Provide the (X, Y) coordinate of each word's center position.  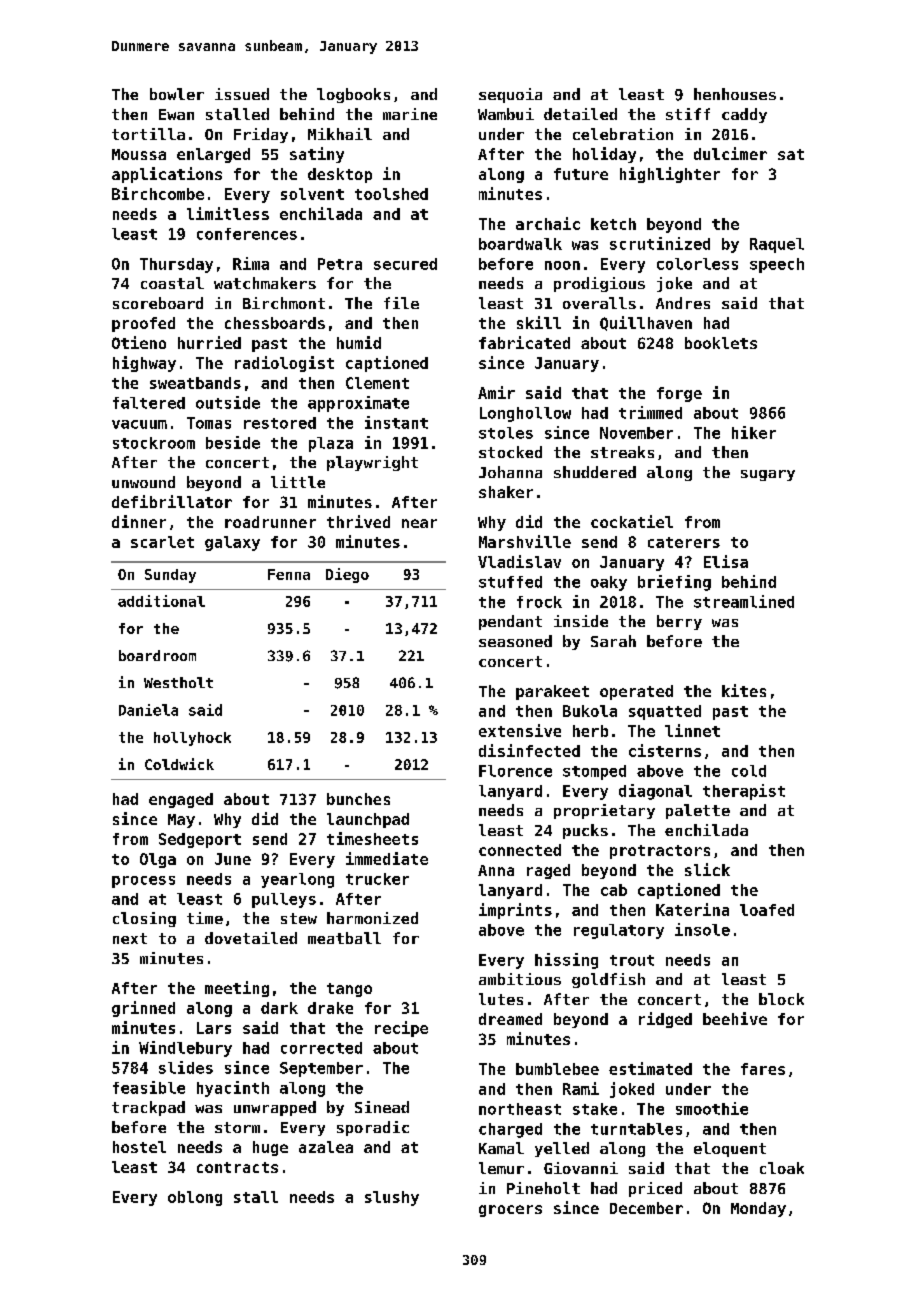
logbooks (353, 95)
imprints (515, 911)
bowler (177, 94)
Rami (581, 1088)
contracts (237, 1167)
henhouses (735, 94)
